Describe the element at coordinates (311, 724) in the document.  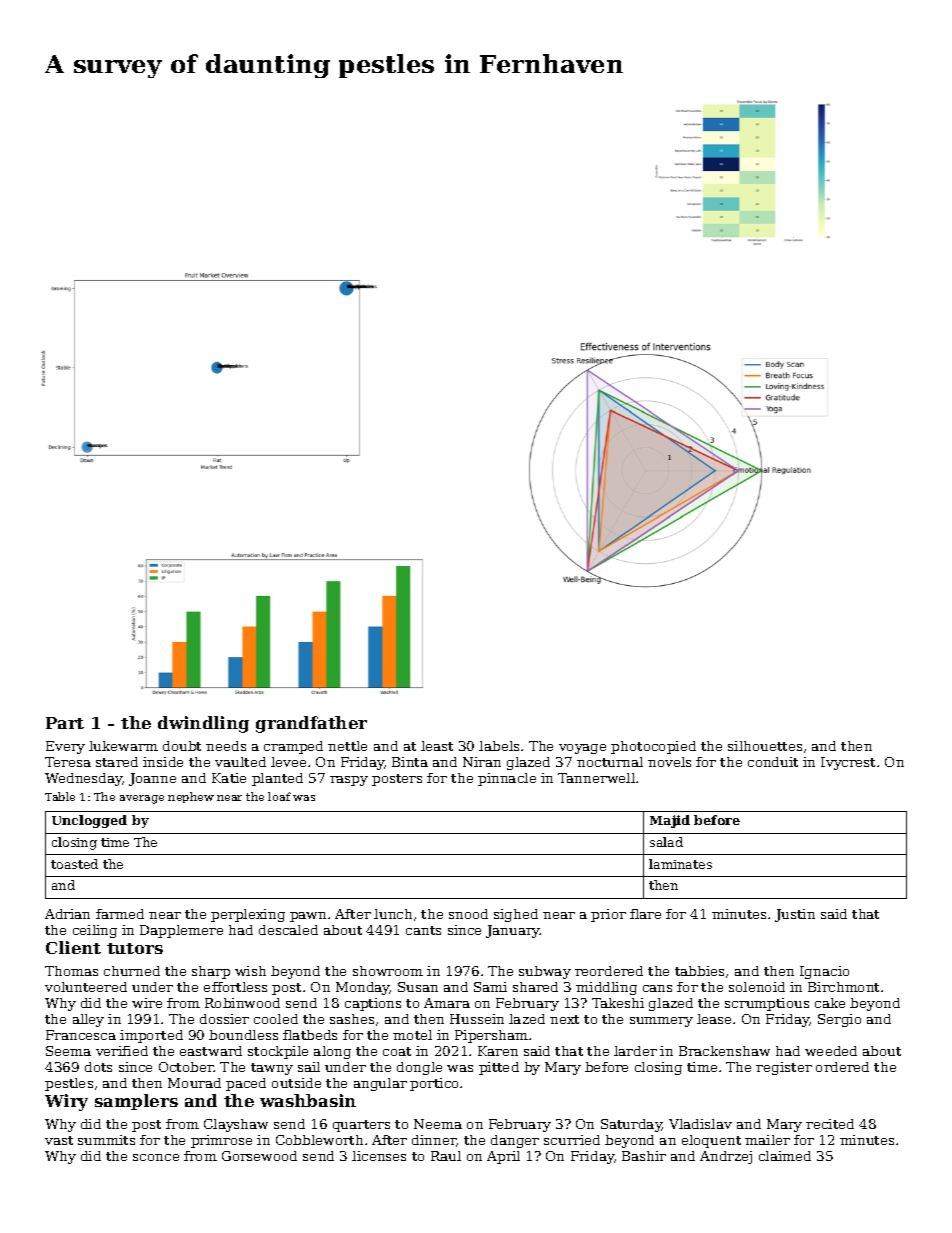
I see `grandfather` at that location.
